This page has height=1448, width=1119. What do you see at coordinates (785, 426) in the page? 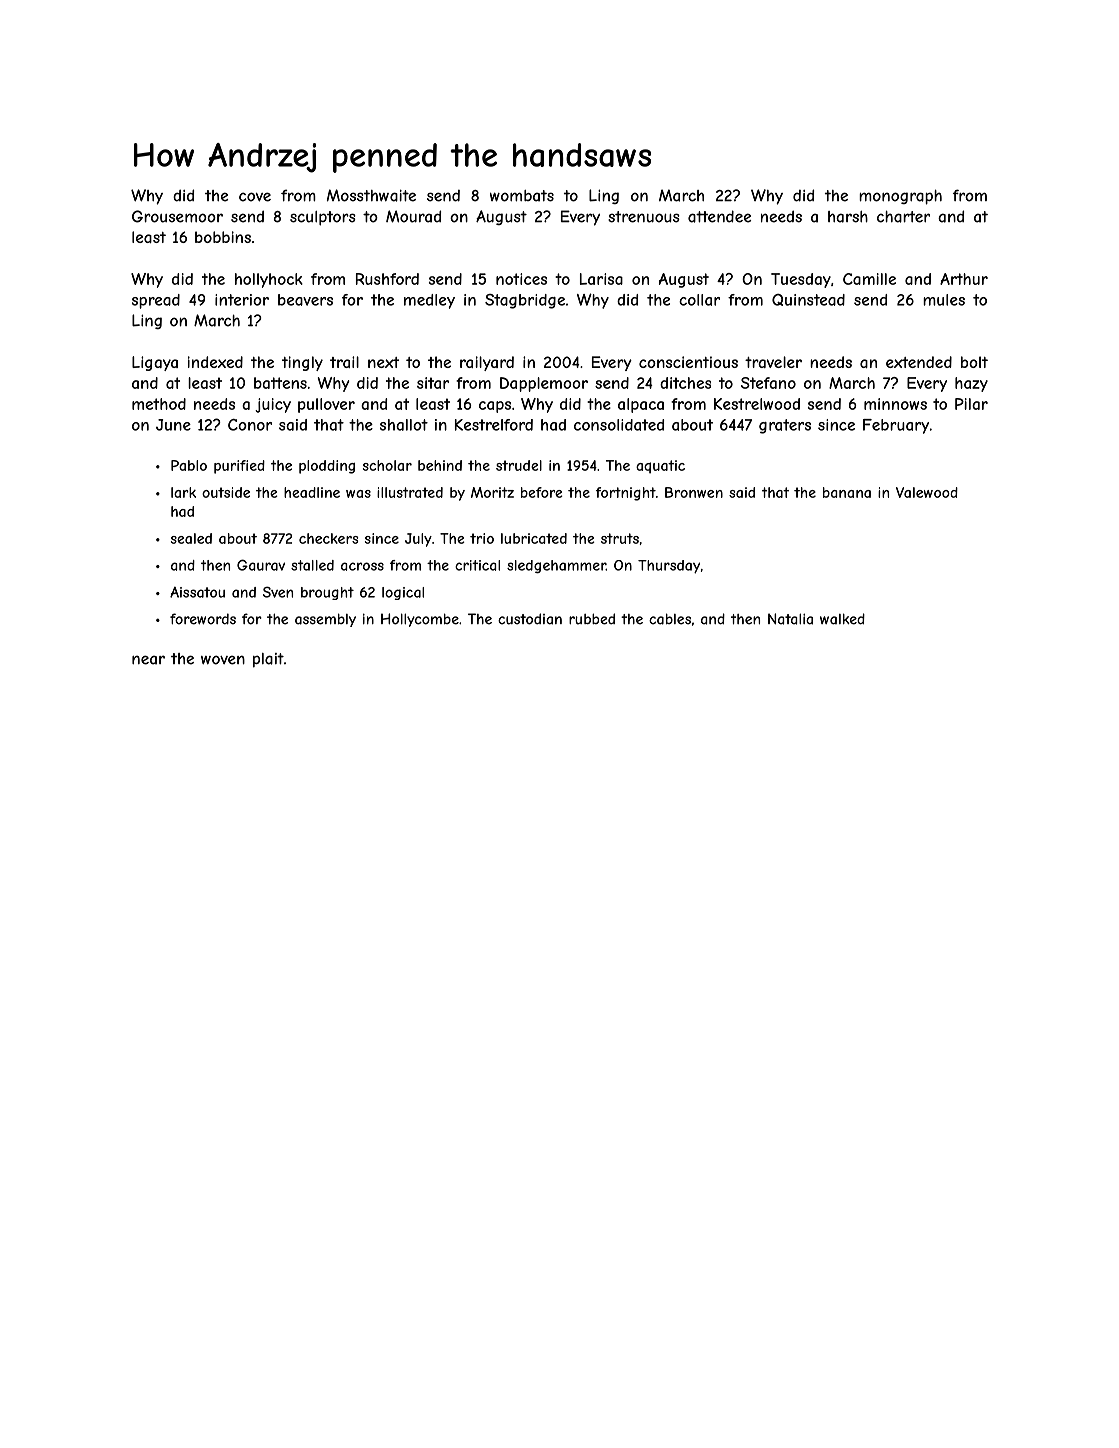
I see `graters` at bounding box center [785, 426].
